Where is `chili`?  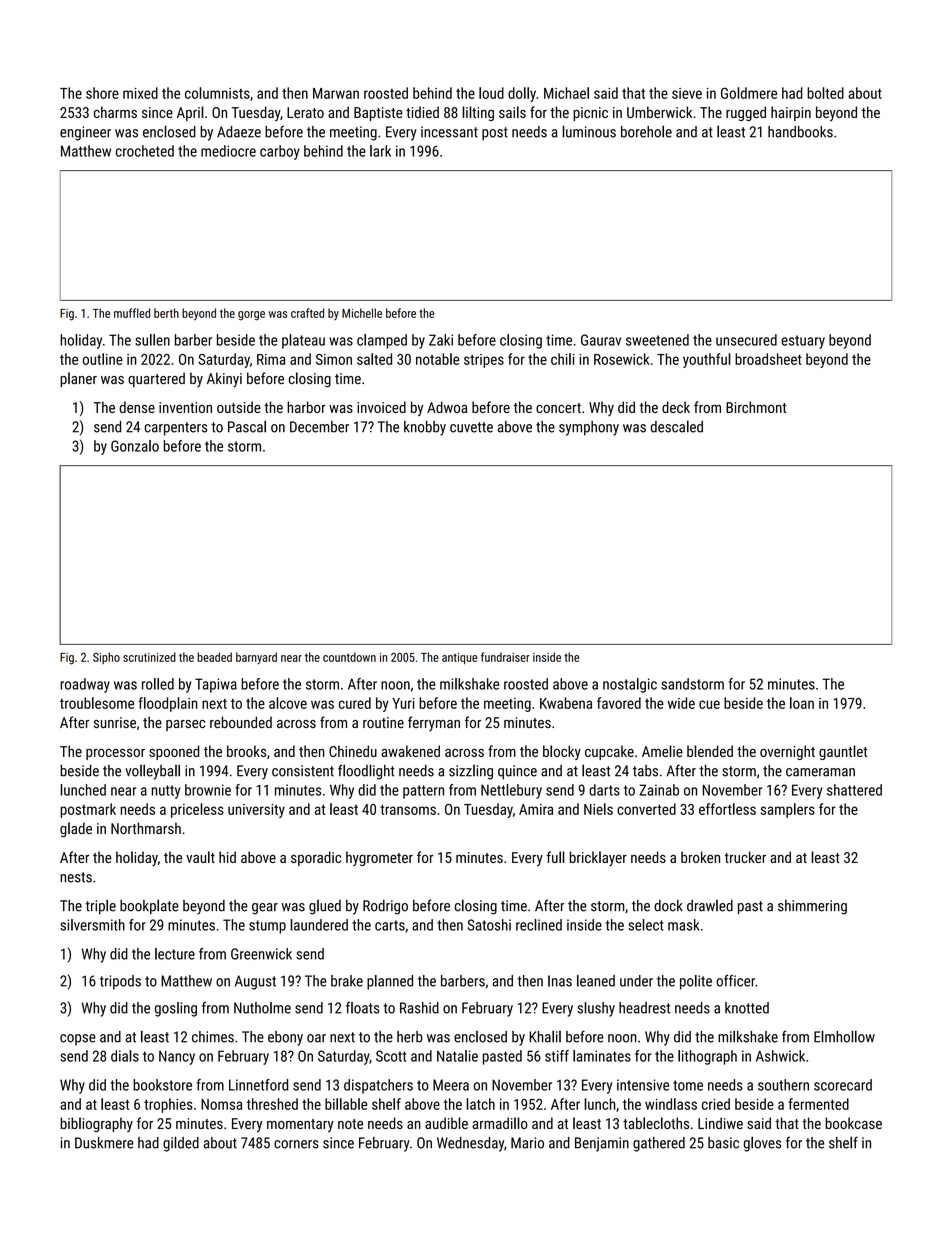
chili is located at coordinates (562, 359).
